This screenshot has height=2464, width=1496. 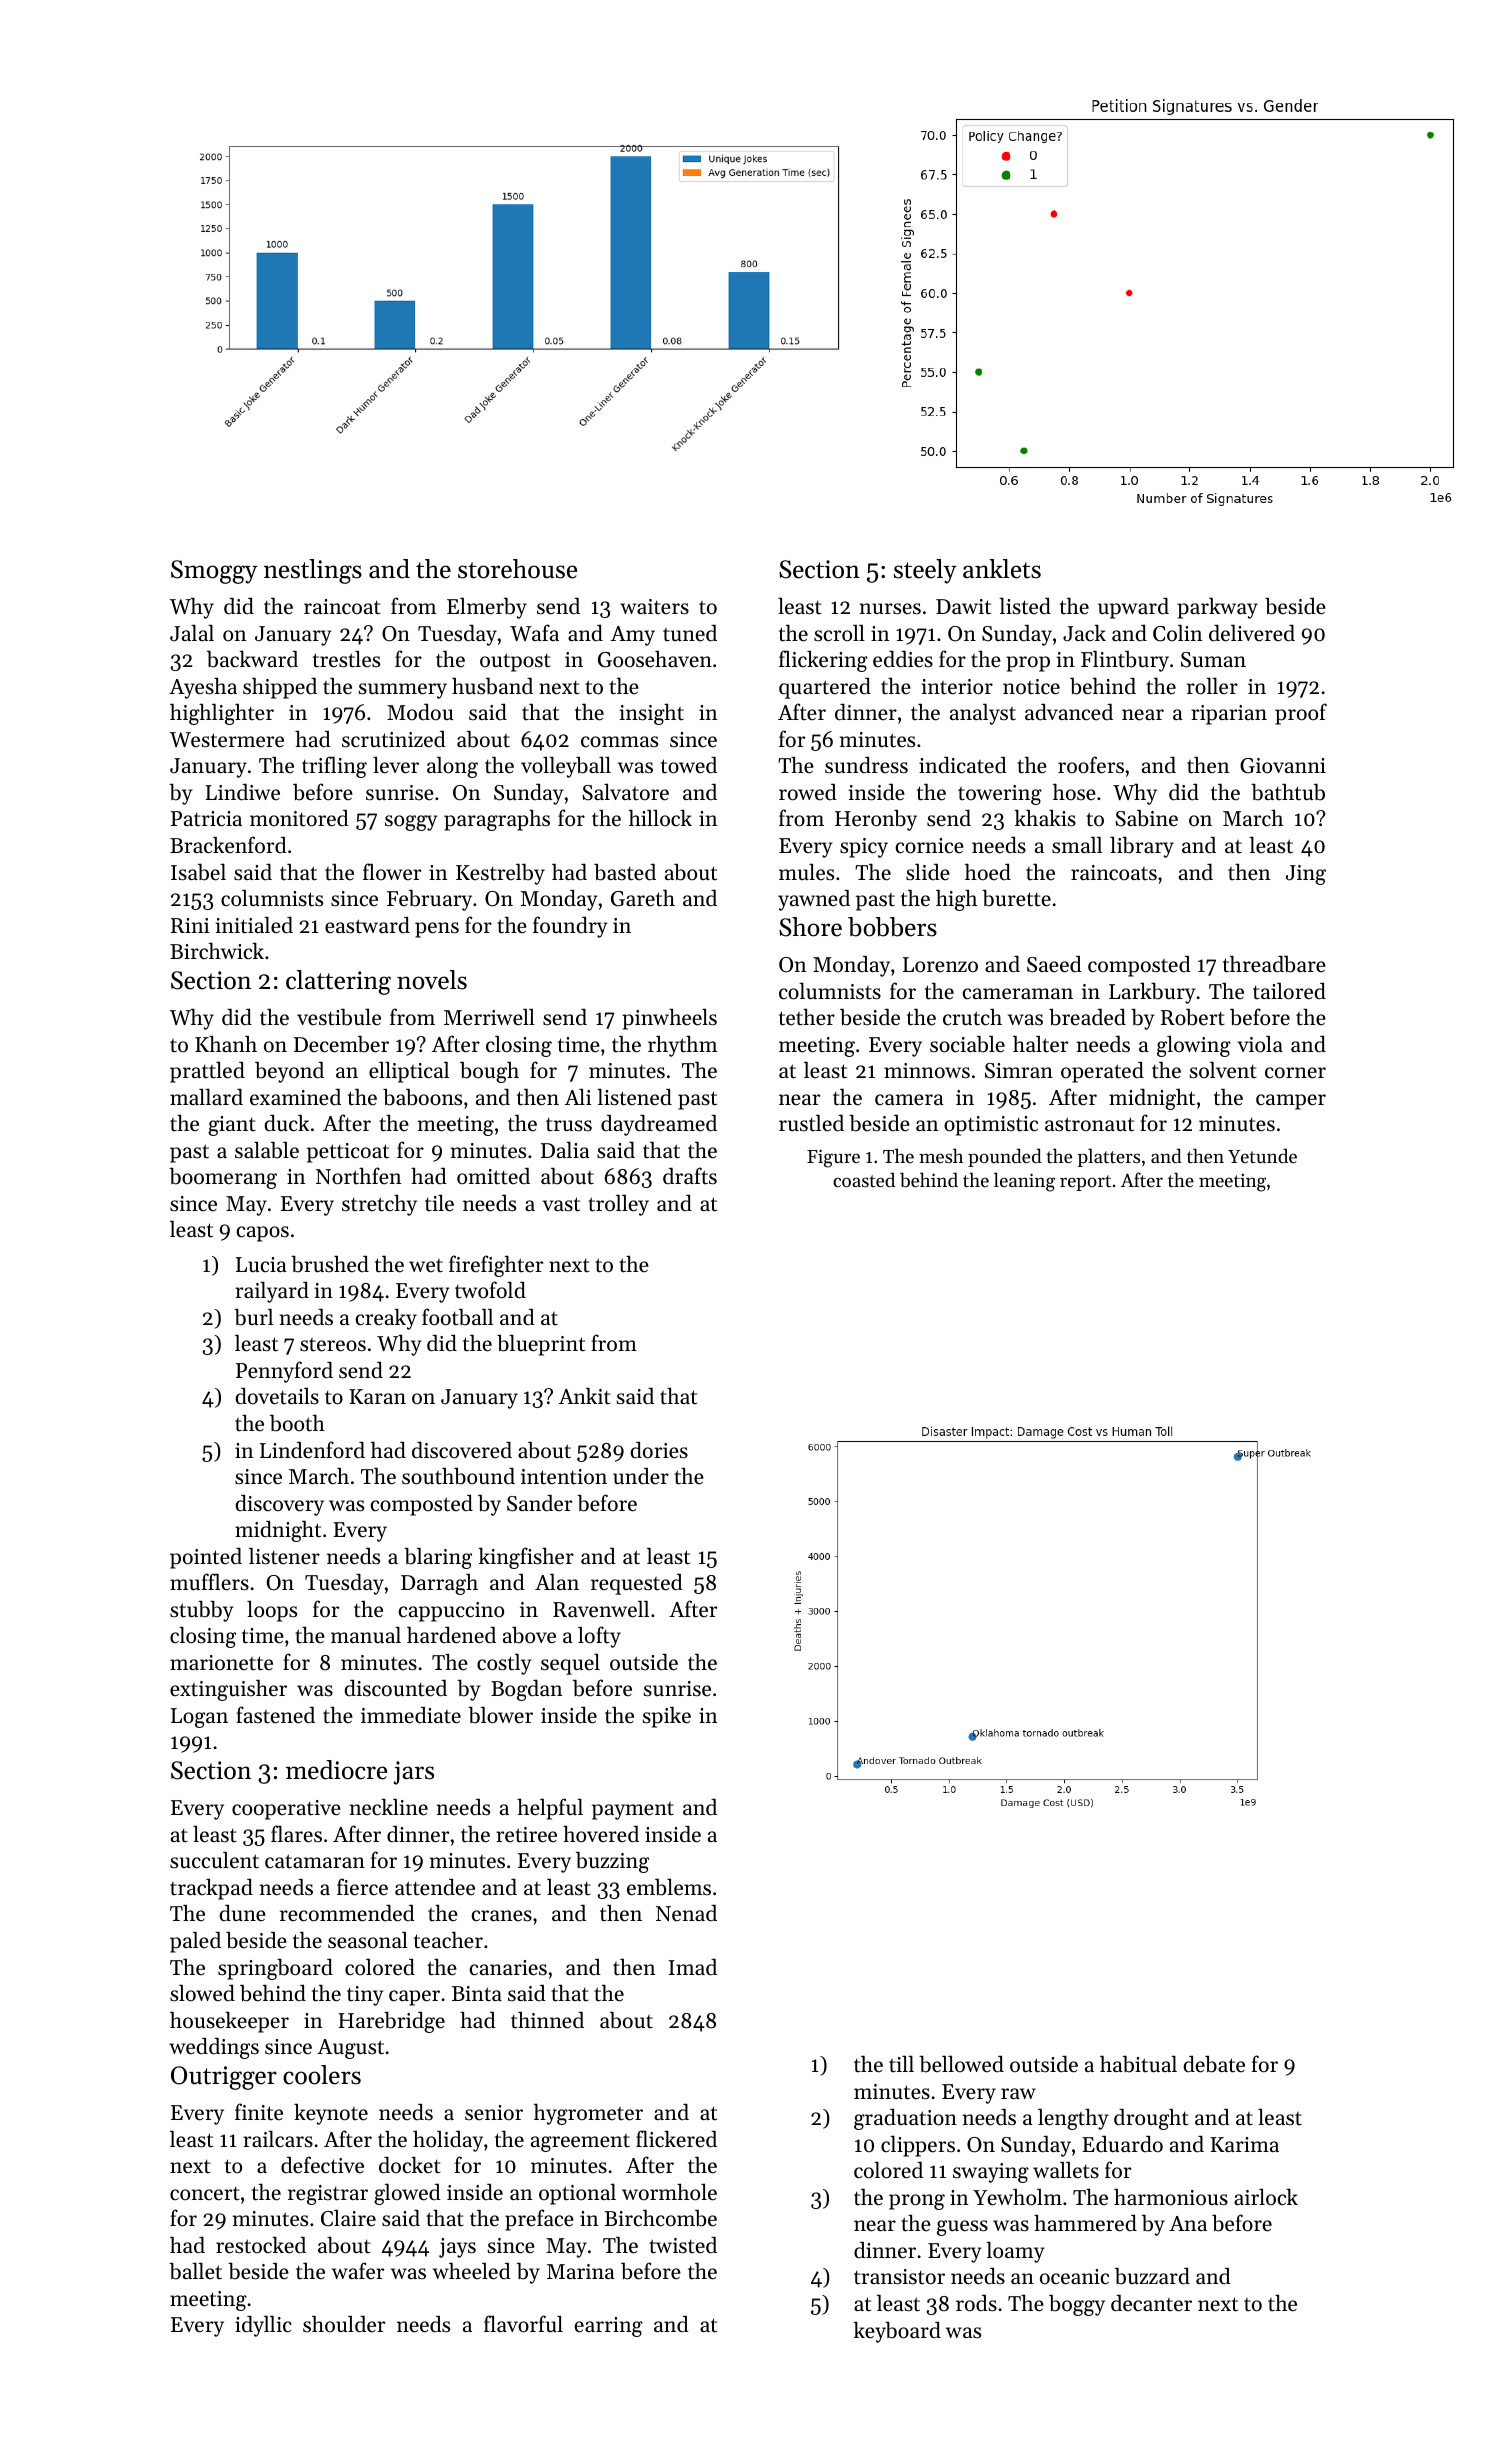 What do you see at coordinates (659, 1450) in the screenshot?
I see `dories` at bounding box center [659, 1450].
